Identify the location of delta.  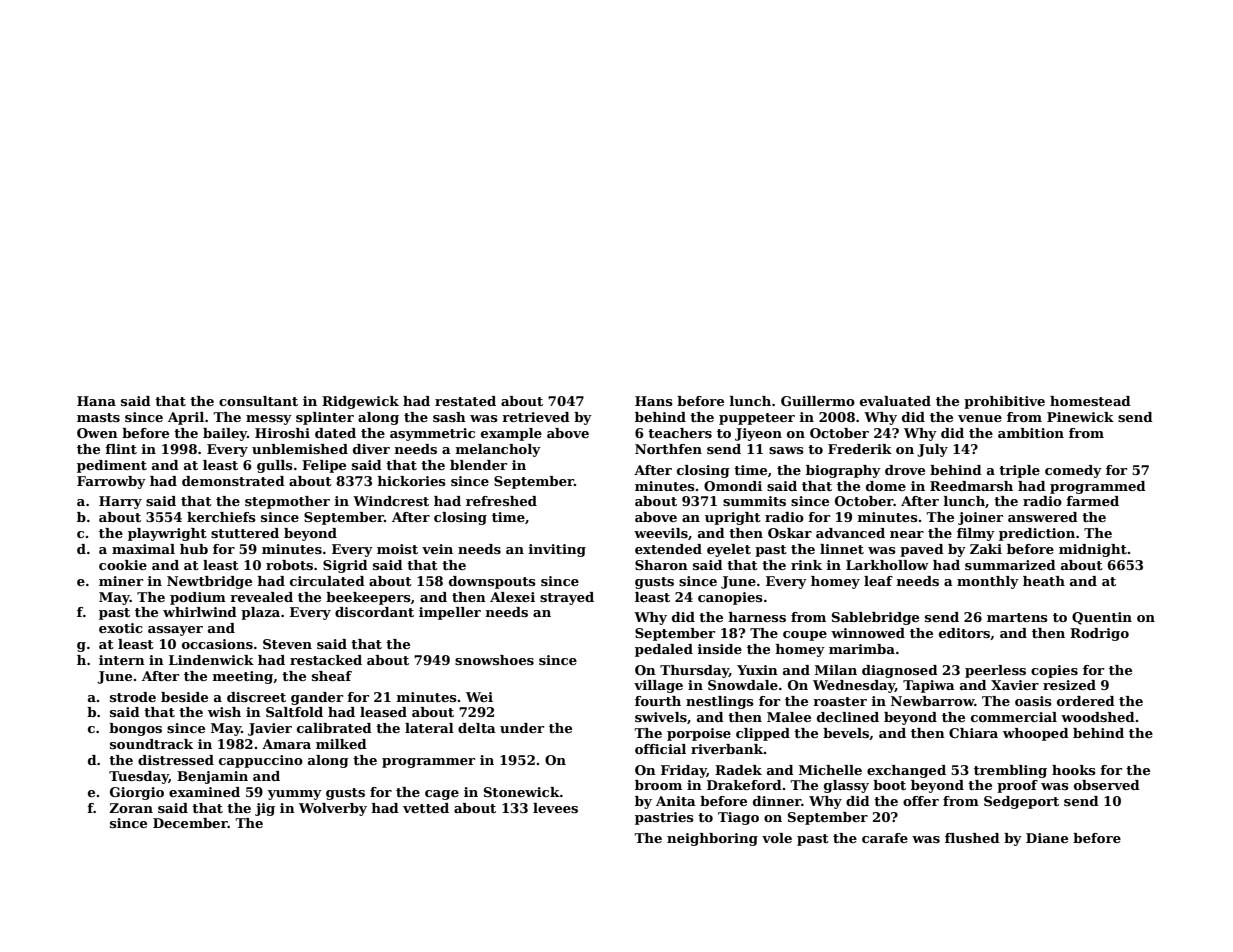
(477, 728).
